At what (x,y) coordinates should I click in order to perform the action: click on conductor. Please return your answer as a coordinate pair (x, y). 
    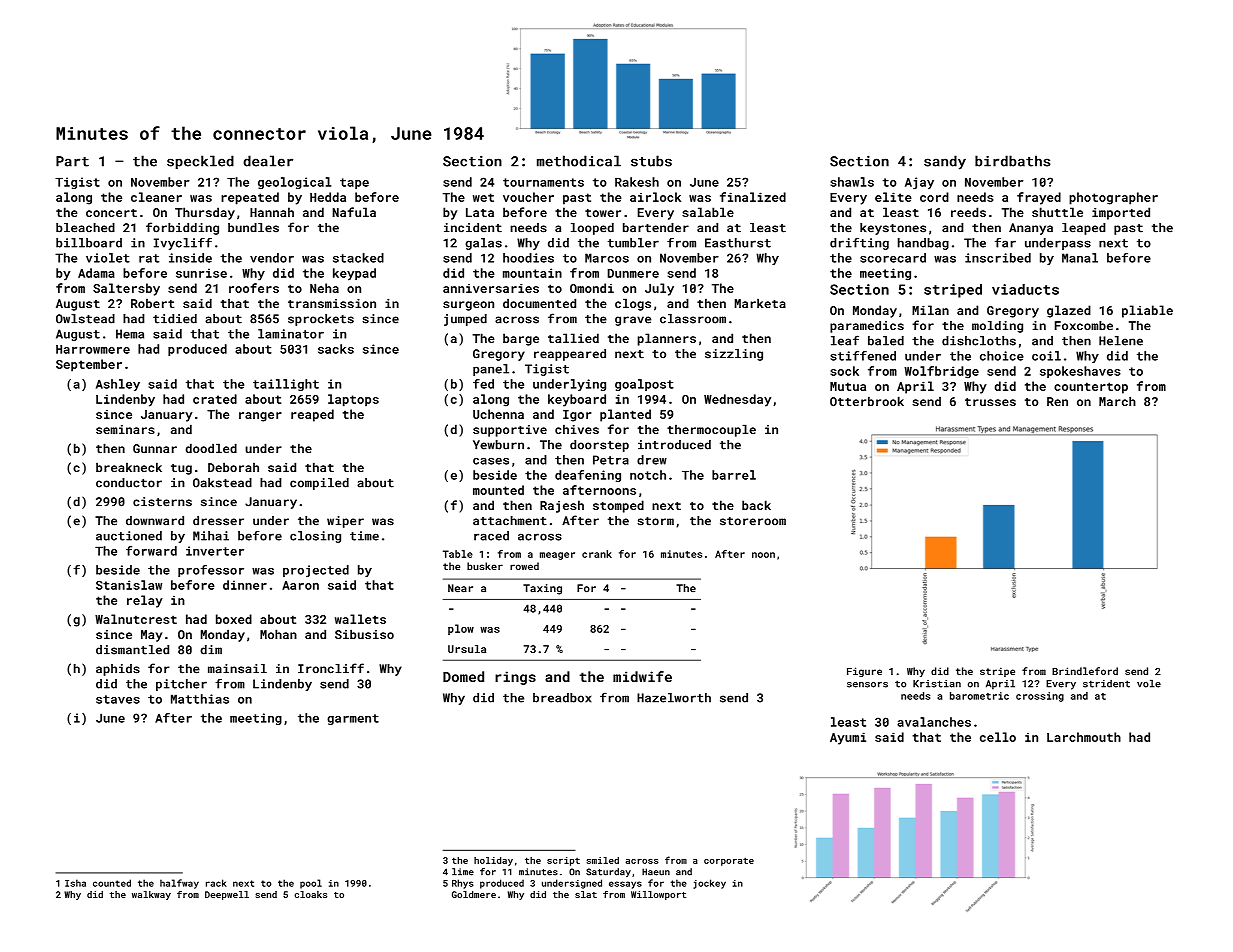
    Looking at the image, I should click on (129, 483).
